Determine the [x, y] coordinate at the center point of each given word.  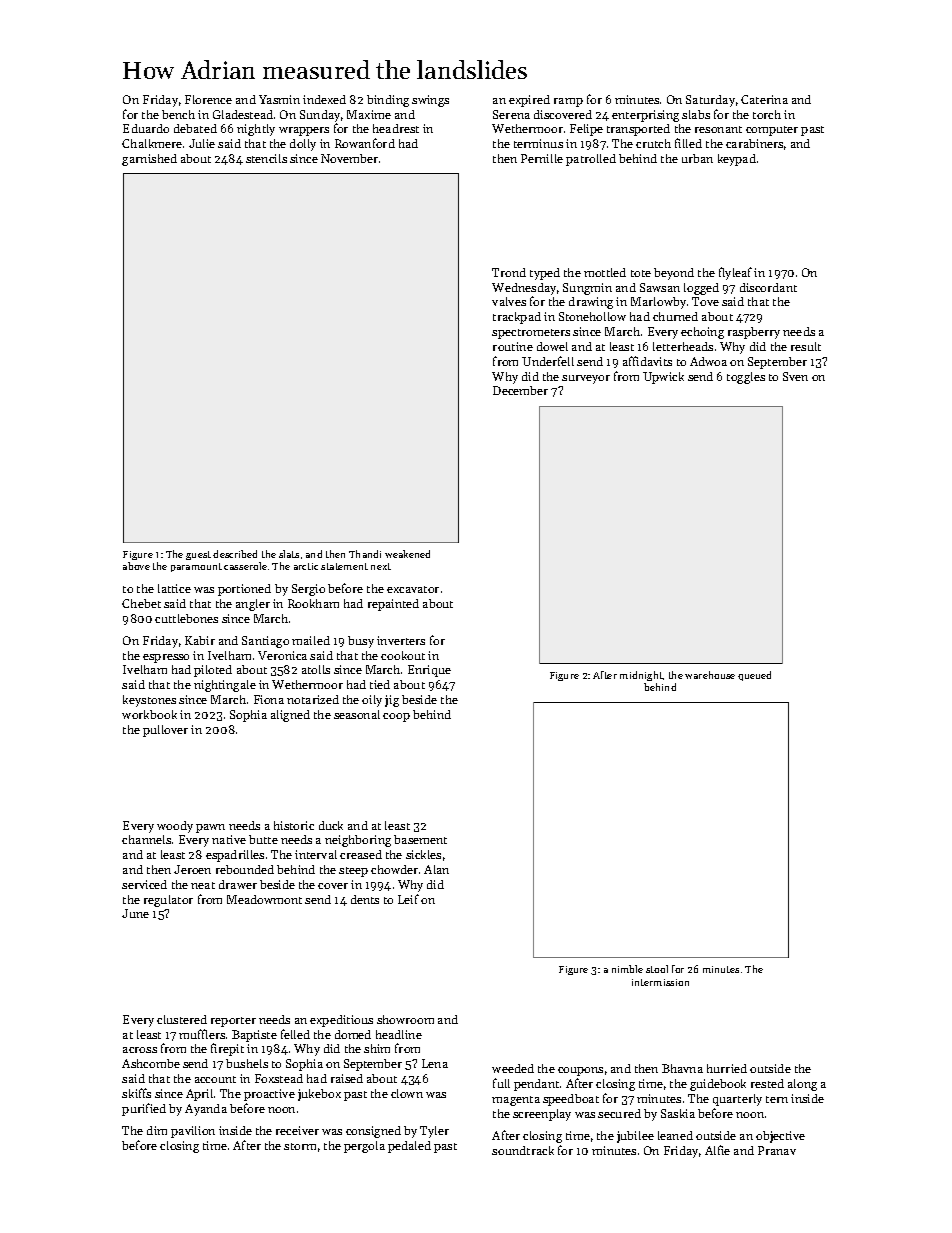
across [140, 1050]
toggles [746, 378]
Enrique [429, 671]
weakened [407, 554]
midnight [641, 676]
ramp [568, 102]
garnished [149, 160]
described [235, 554]
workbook [149, 714]
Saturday [710, 101]
